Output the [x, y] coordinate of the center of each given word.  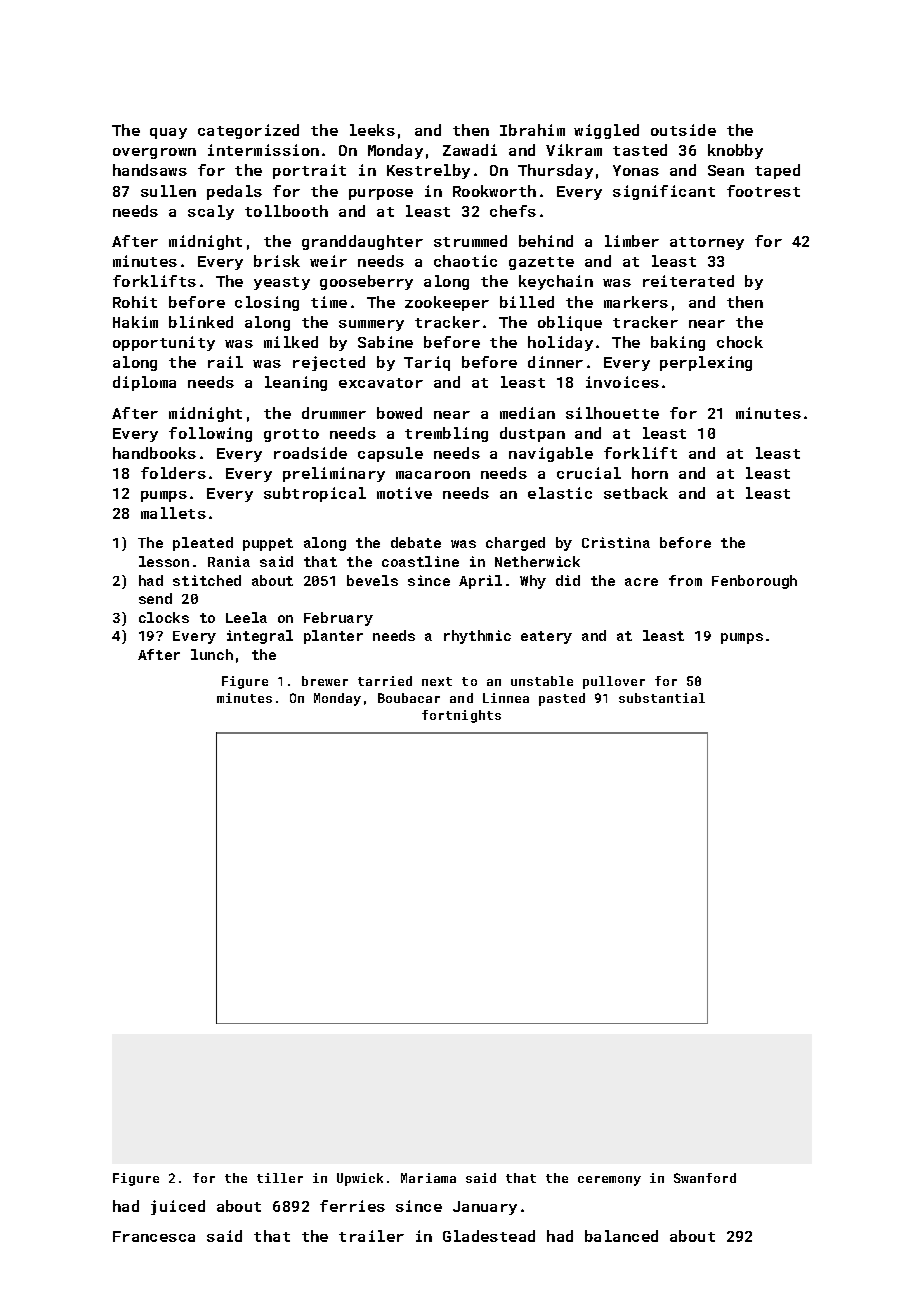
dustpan [532, 434]
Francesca [154, 1236]
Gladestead [489, 1236]
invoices [622, 382]
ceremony [609, 1181]
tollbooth [286, 211]
